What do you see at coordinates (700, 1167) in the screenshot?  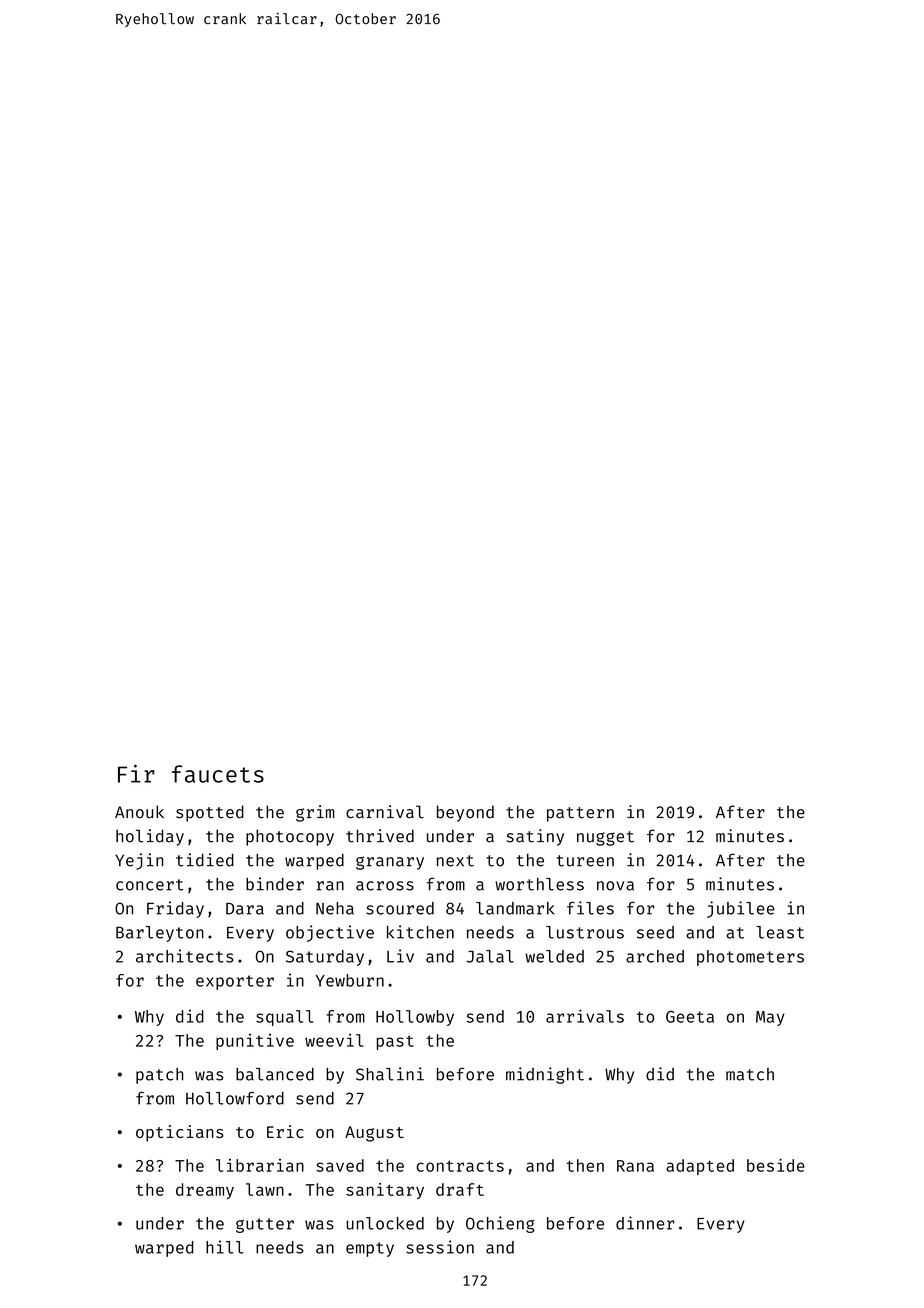 I see `adapted` at bounding box center [700, 1167].
